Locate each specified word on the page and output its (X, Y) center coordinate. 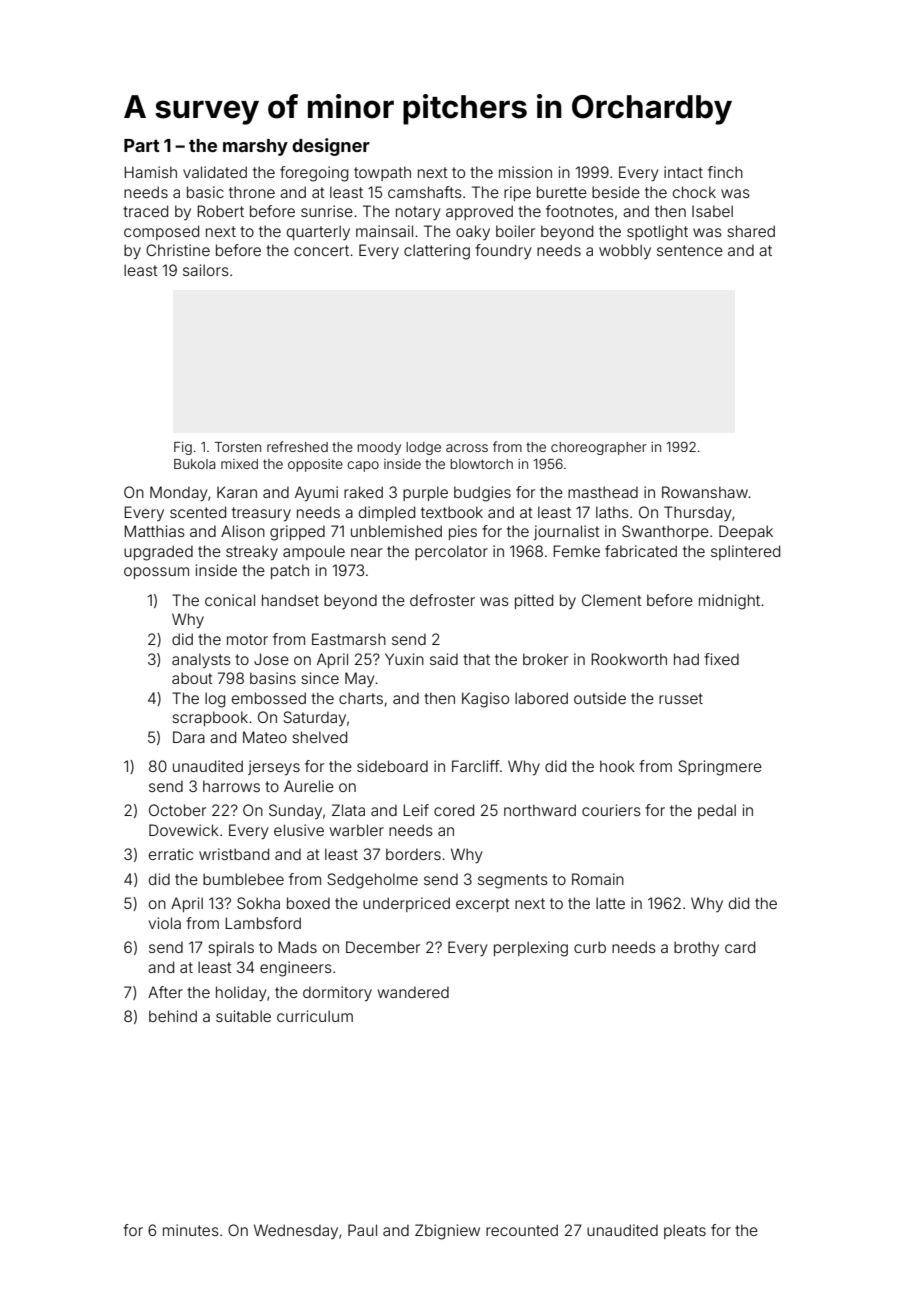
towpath (382, 173)
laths (612, 512)
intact (683, 172)
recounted (522, 1230)
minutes (191, 1230)
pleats (685, 1231)
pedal (717, 811)
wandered (413, 992)
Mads (297, 947)
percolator (451, 552)
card (740, 947)
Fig (183, 448)
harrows (231, 786)
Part (142, 145)
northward (540, 810)
